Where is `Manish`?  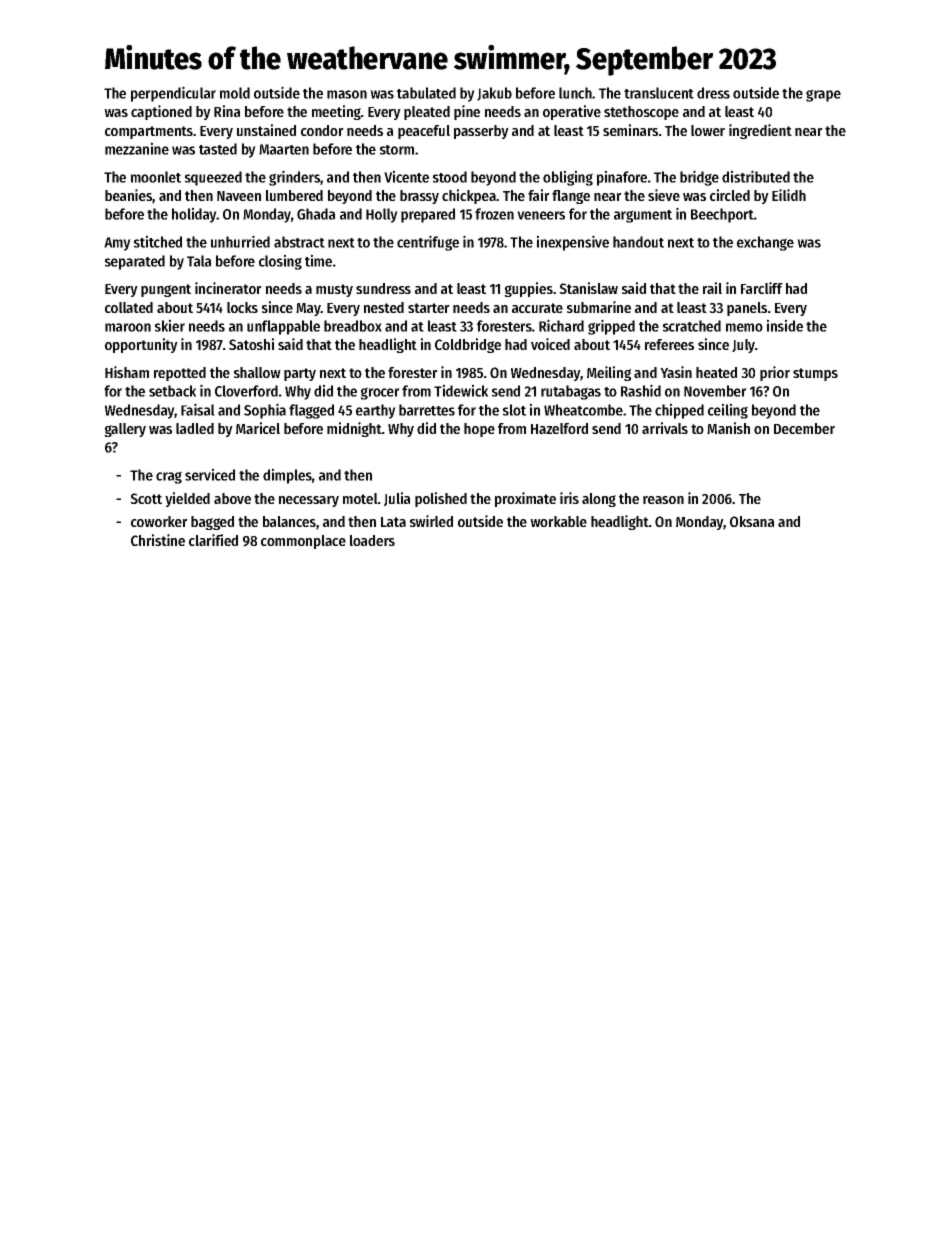
Manish is located at coordinates (728, 428).
